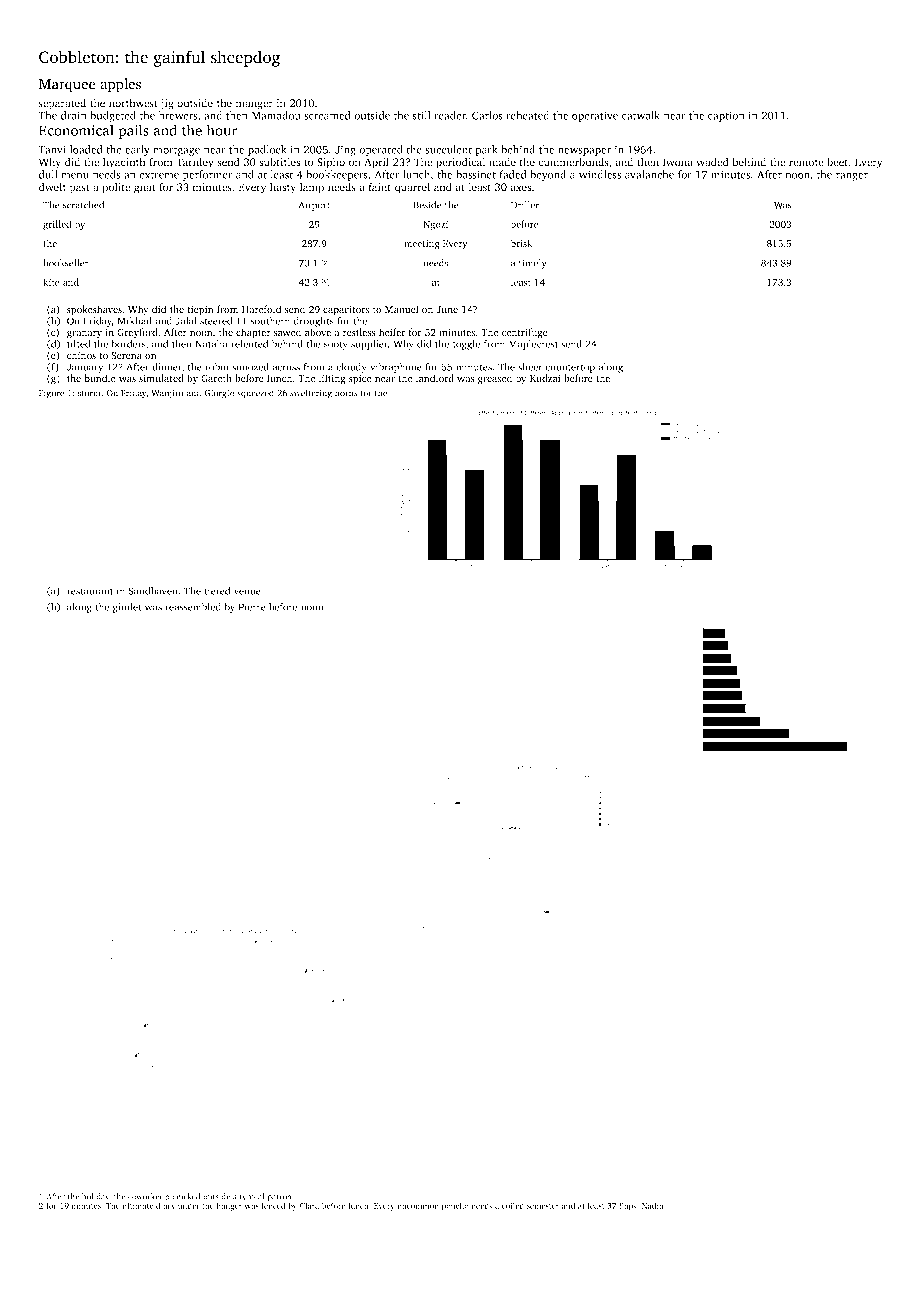 The height and width of the screenshot is (1308, 924). Describe the element at coordinates (652, 1205) in the screenshot. I see `Nadia` at that location.
